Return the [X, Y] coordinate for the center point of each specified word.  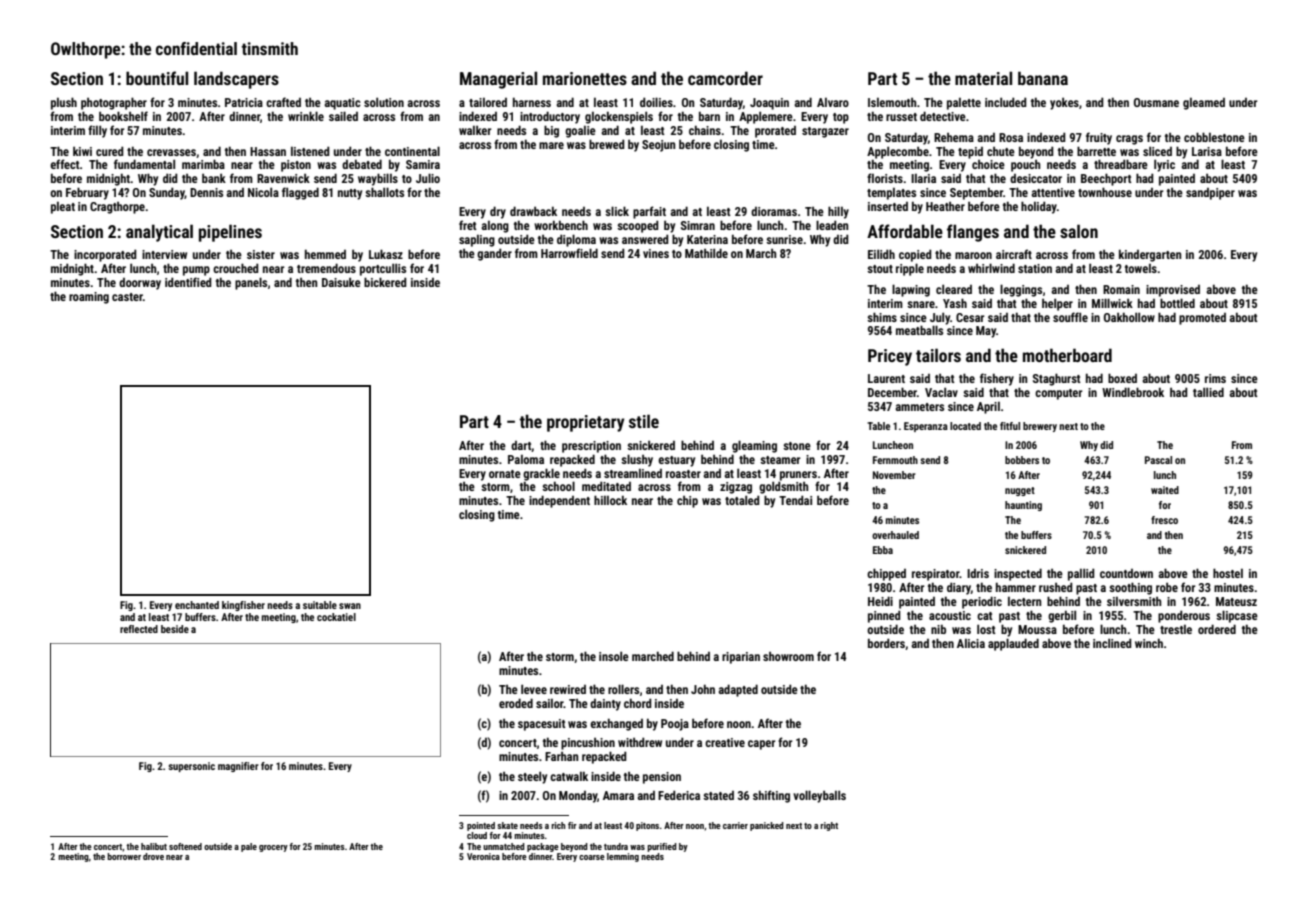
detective [943, 116]
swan [350, 606]
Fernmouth [895, 460]
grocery [273, 848]
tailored [488, 102]
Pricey [890, 357]
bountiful [157, 78]
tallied [1208, 392]
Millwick [1112, 303]
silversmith [1134, 601]
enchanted [197, 605]
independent [559, 501]
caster [127, 297]
